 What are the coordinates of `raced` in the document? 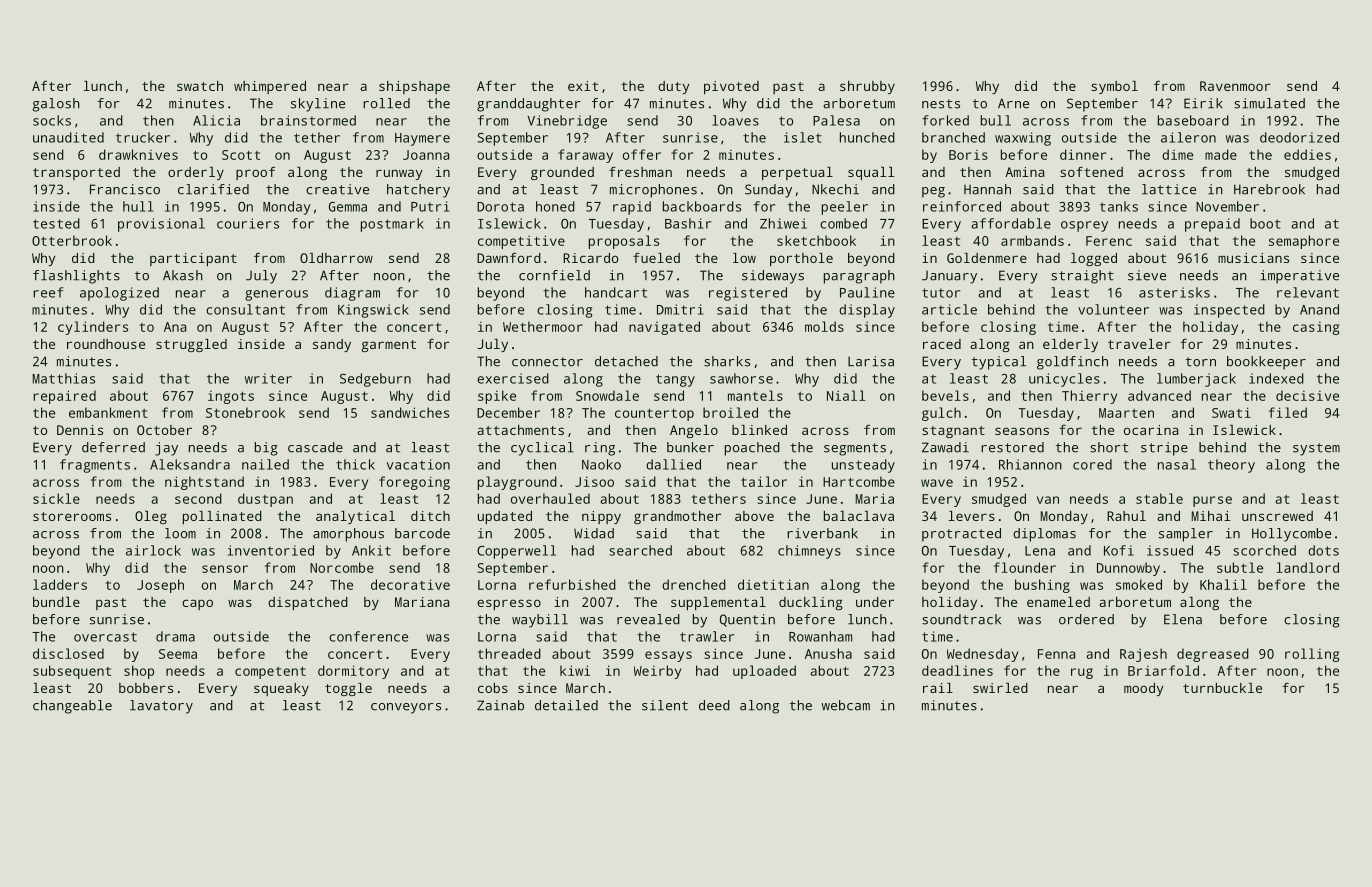 It's located at (942, 344).
